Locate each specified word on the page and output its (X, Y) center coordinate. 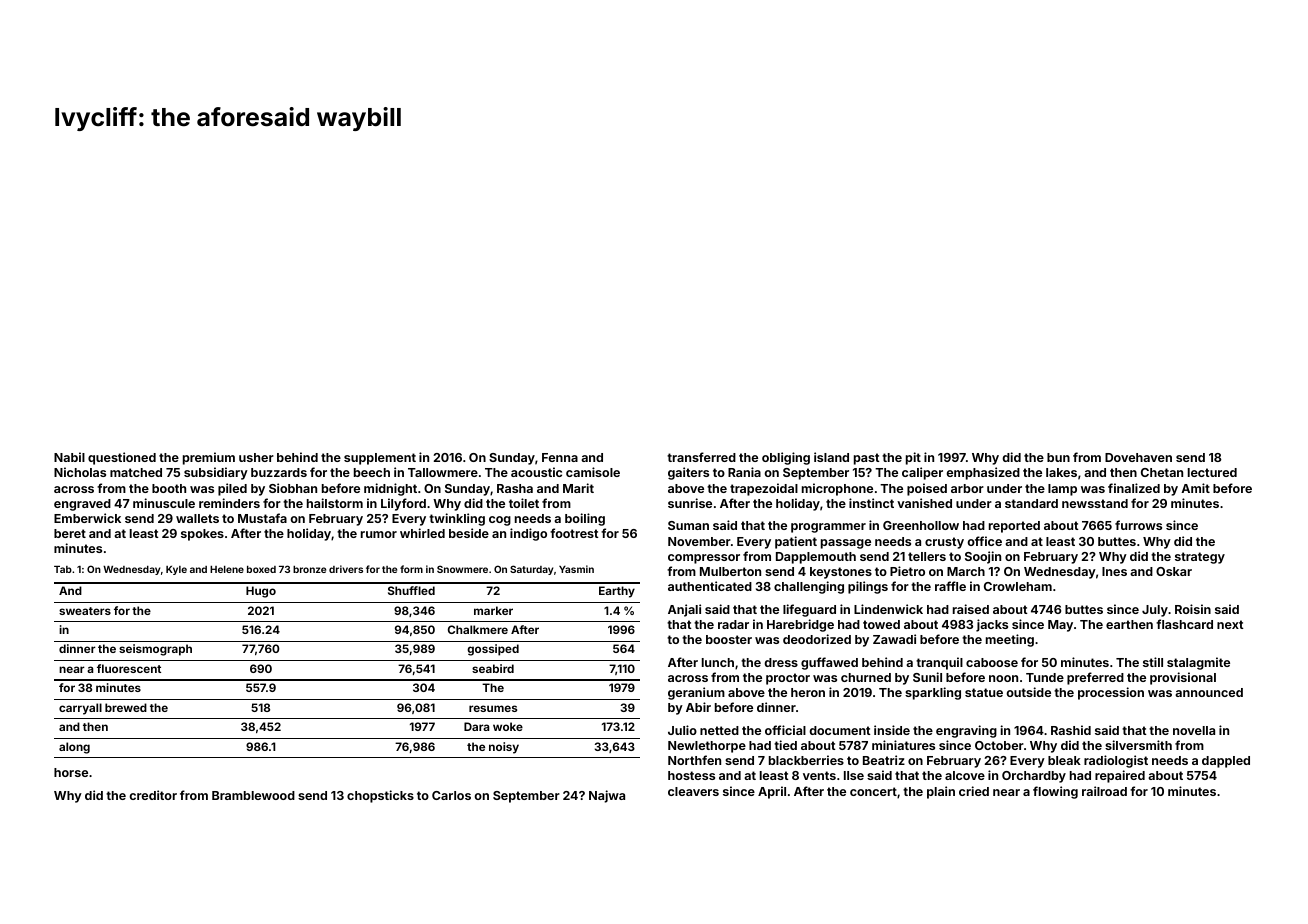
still (1153, 662)
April (772, 792)
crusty (944, 543)
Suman (688, 525)
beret (70, 533)
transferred (701, 457)
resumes (493, 708)
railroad (1104, 791)
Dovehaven (1138, 457)
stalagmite (1198, 663)
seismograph (155, 650)
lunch (718, 662)
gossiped (493, 650)
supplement (380, 459)
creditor (153, 795)
